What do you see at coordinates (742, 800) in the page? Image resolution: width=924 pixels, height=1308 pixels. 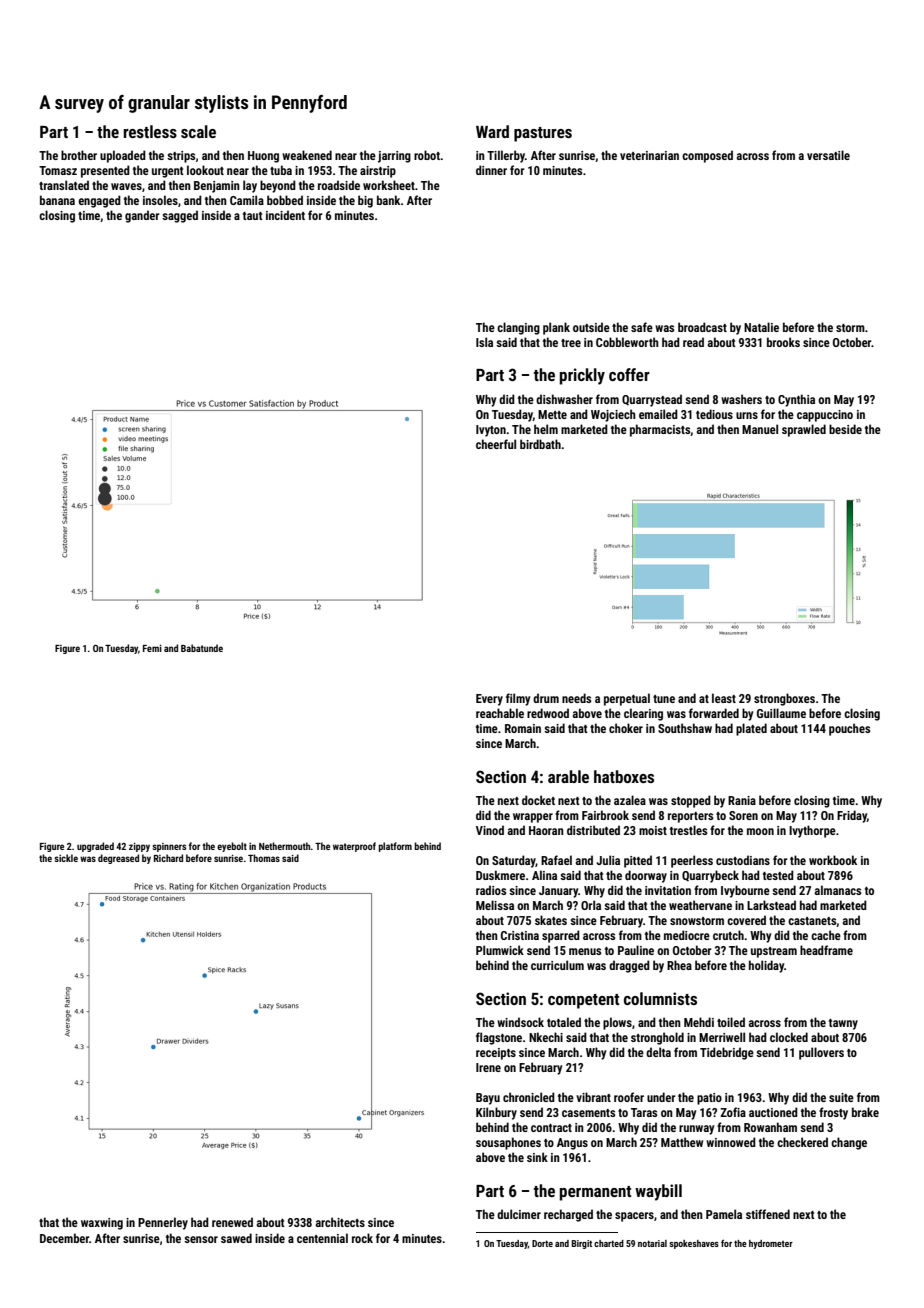 I see `Rania` at bounding box center [742, 800].
